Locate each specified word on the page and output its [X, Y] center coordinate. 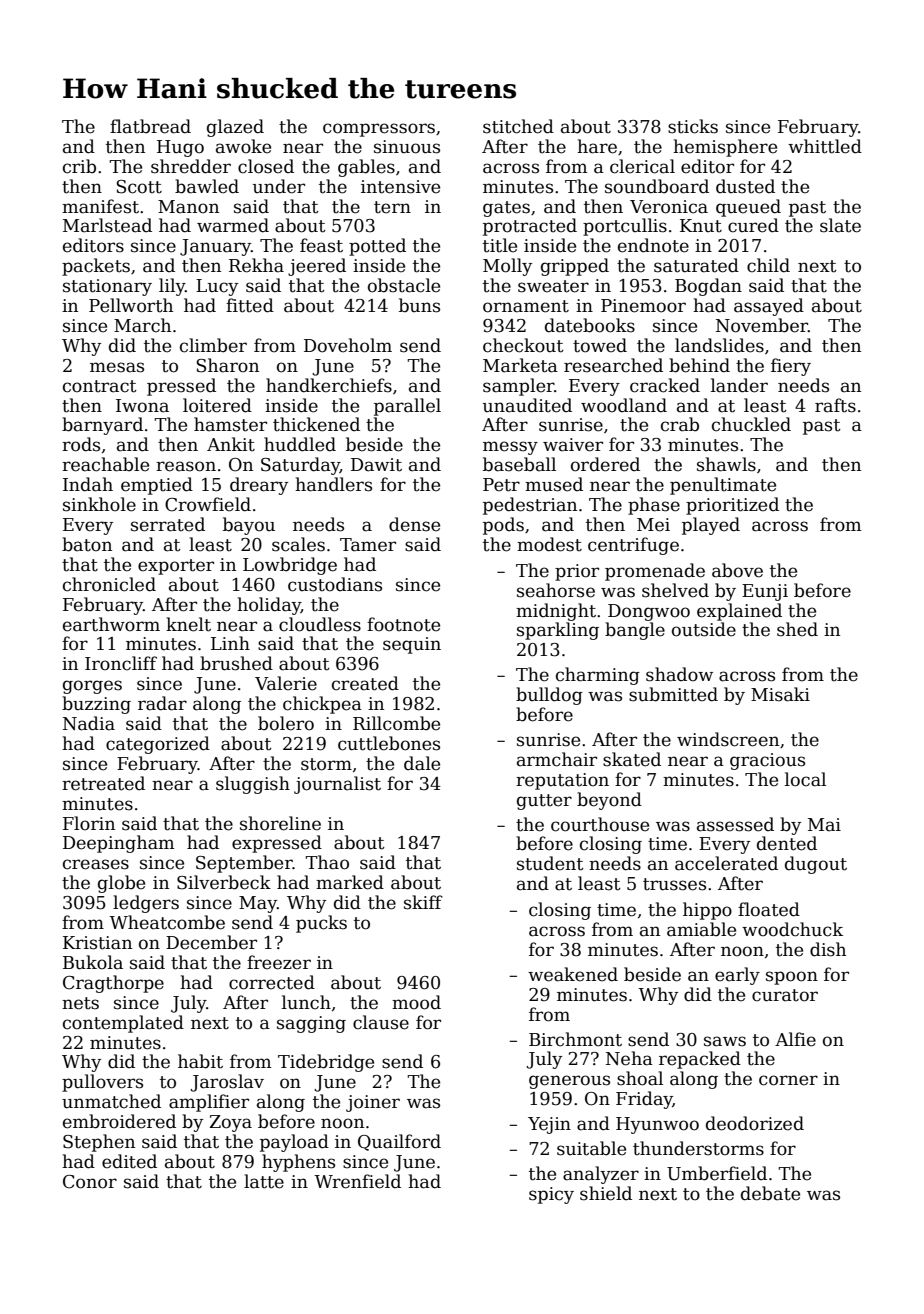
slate [840, 225]
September [244, 864]
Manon [188, 207]
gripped [575, 267]
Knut [701, 226]
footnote [403, 624]
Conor [90, 1182]
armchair [557, 759]
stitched [518, 126]
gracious [767, 761]
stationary [107, 287]
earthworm [111, 624]
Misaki [780, 694]
